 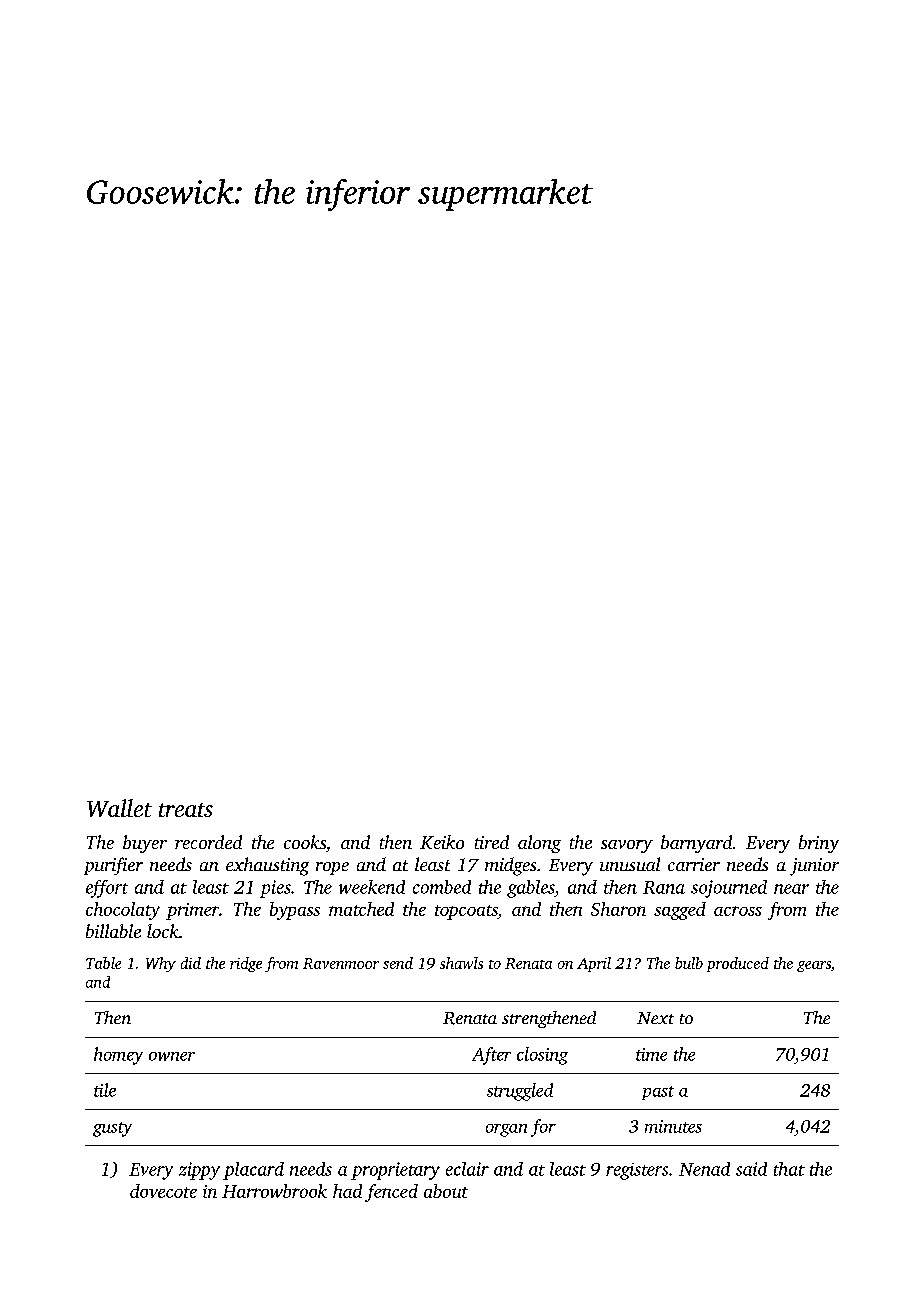 I want to click on treats, so click(x=186, y=810).
